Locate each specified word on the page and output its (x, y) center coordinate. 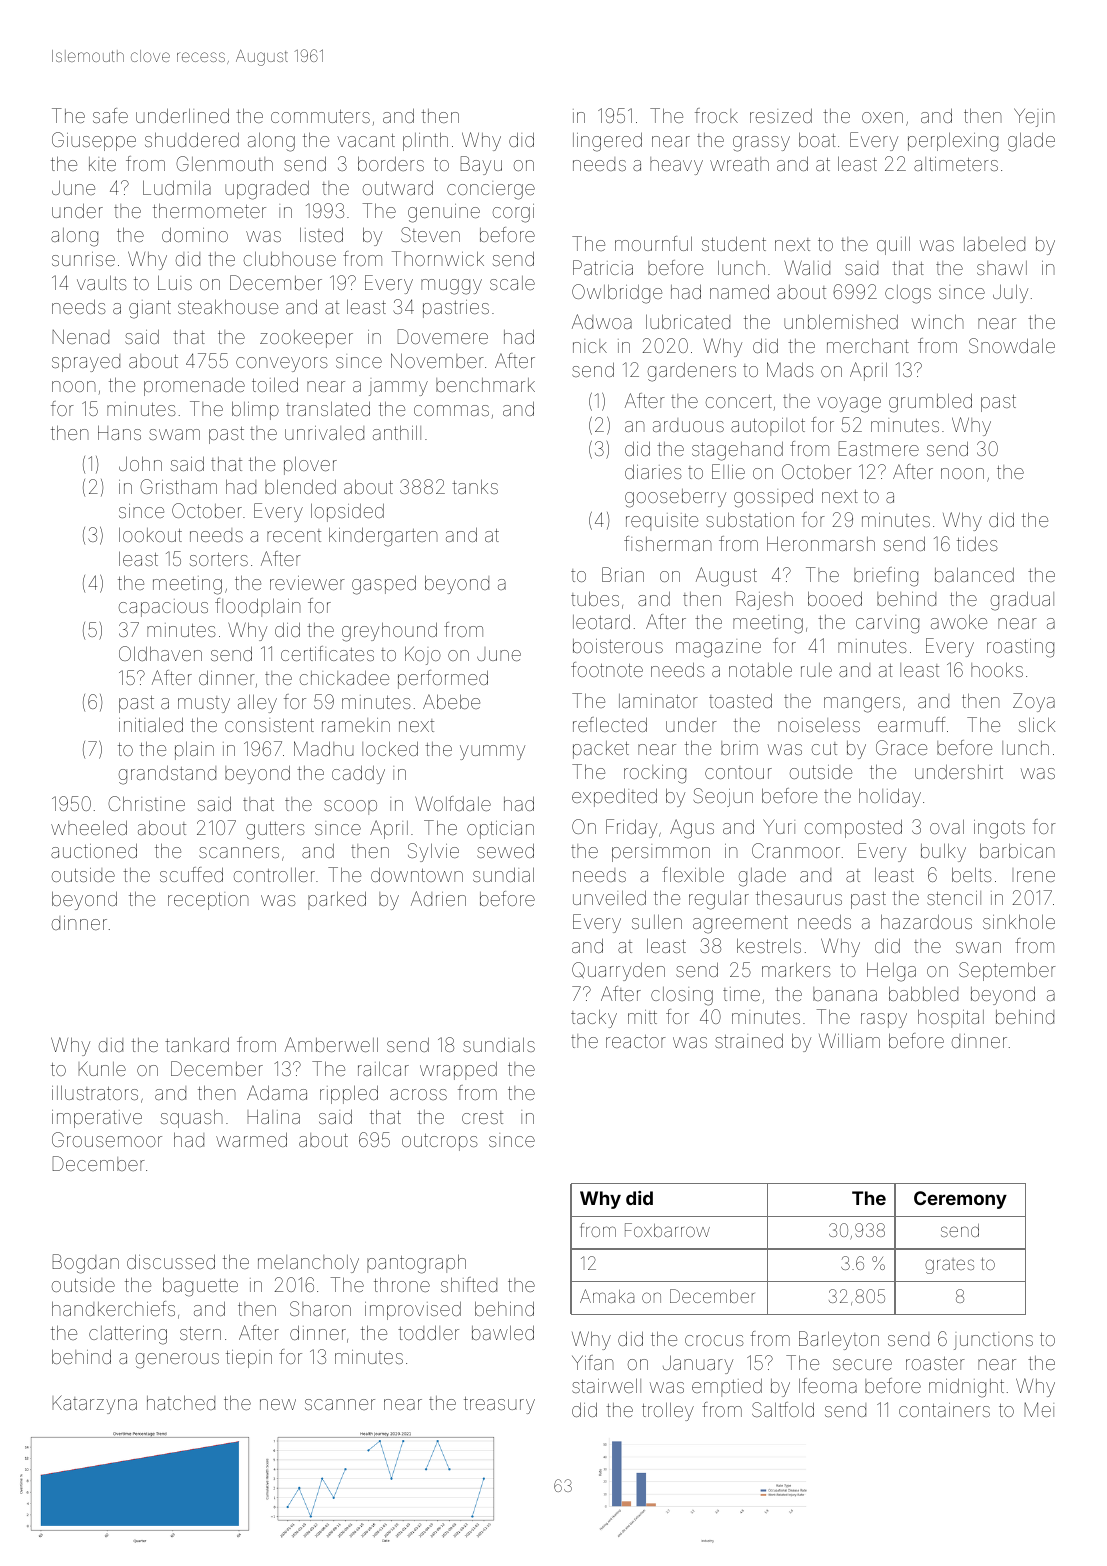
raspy (884, 1020)
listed (321, 234)
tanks (475, 486)
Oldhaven (160, 653)
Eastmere (879, 448)
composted (853, 829)
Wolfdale (453, 803)
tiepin (249, 1359)
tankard (197, 1044)
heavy (676, 166)
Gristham (178, 486)
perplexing (953, 142)
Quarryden (618, 971)
